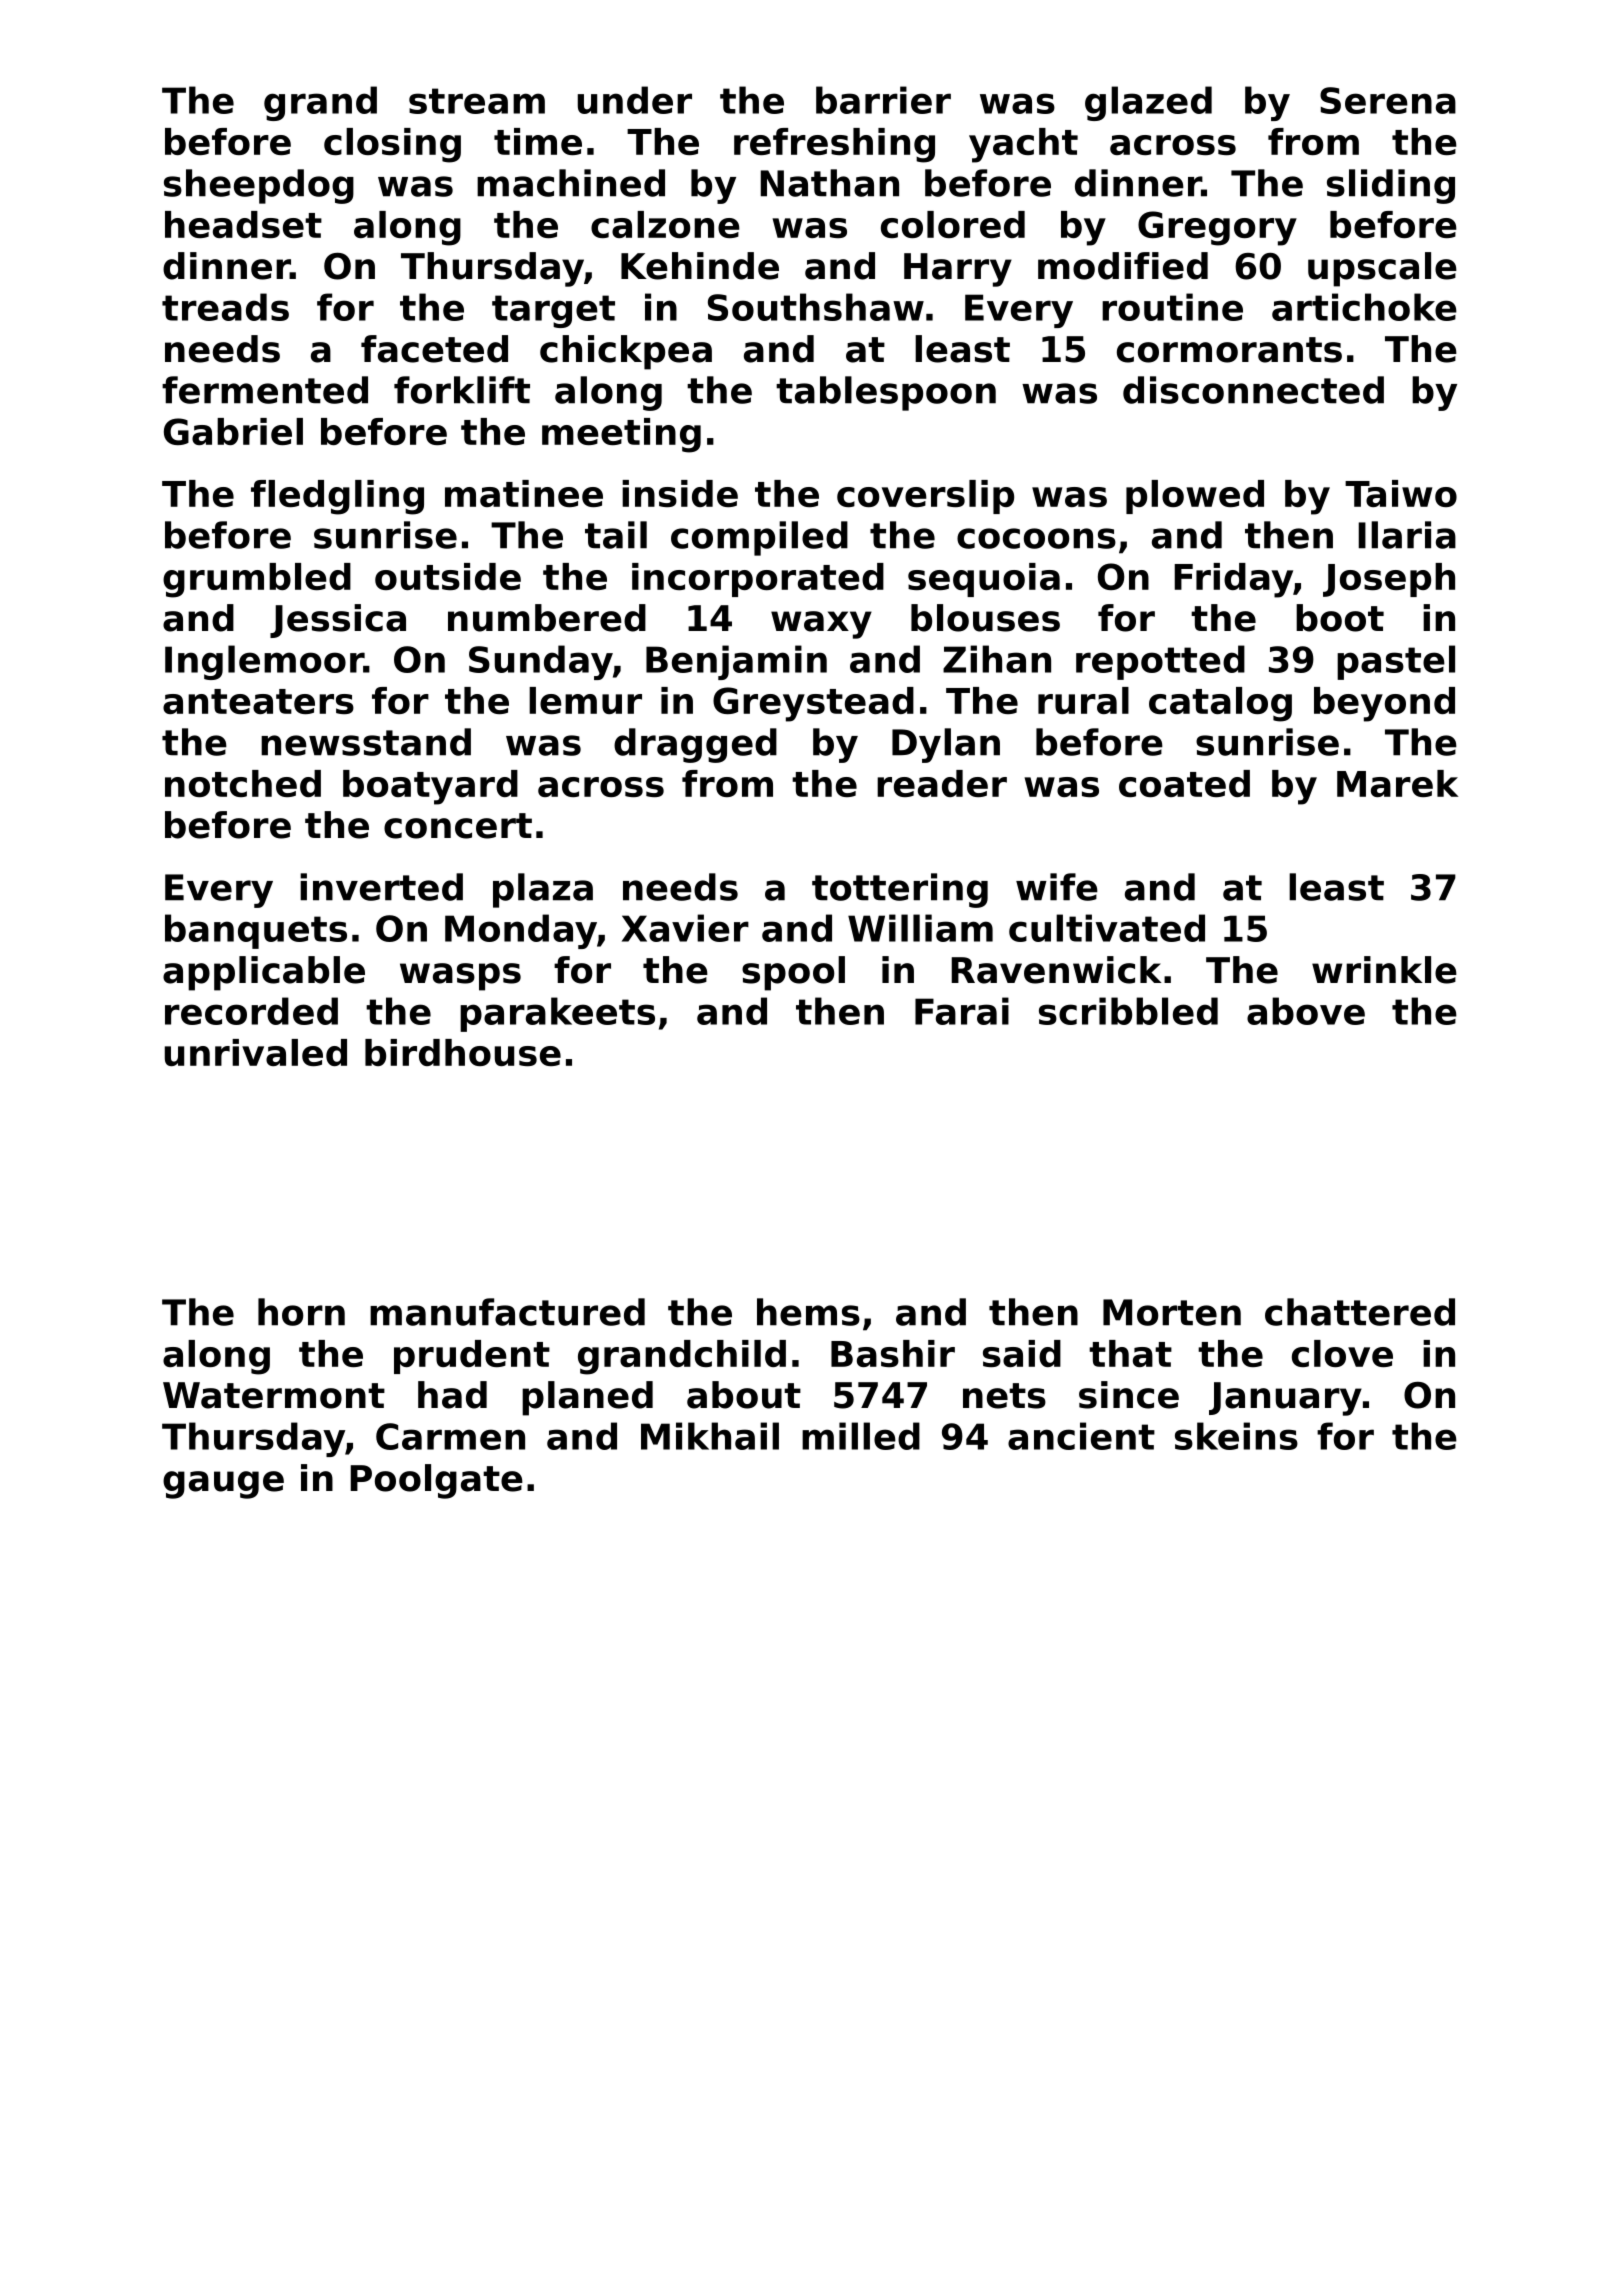 This page has width=1620, height=2292. I want to click on skeins, so click(1236, 1436).
